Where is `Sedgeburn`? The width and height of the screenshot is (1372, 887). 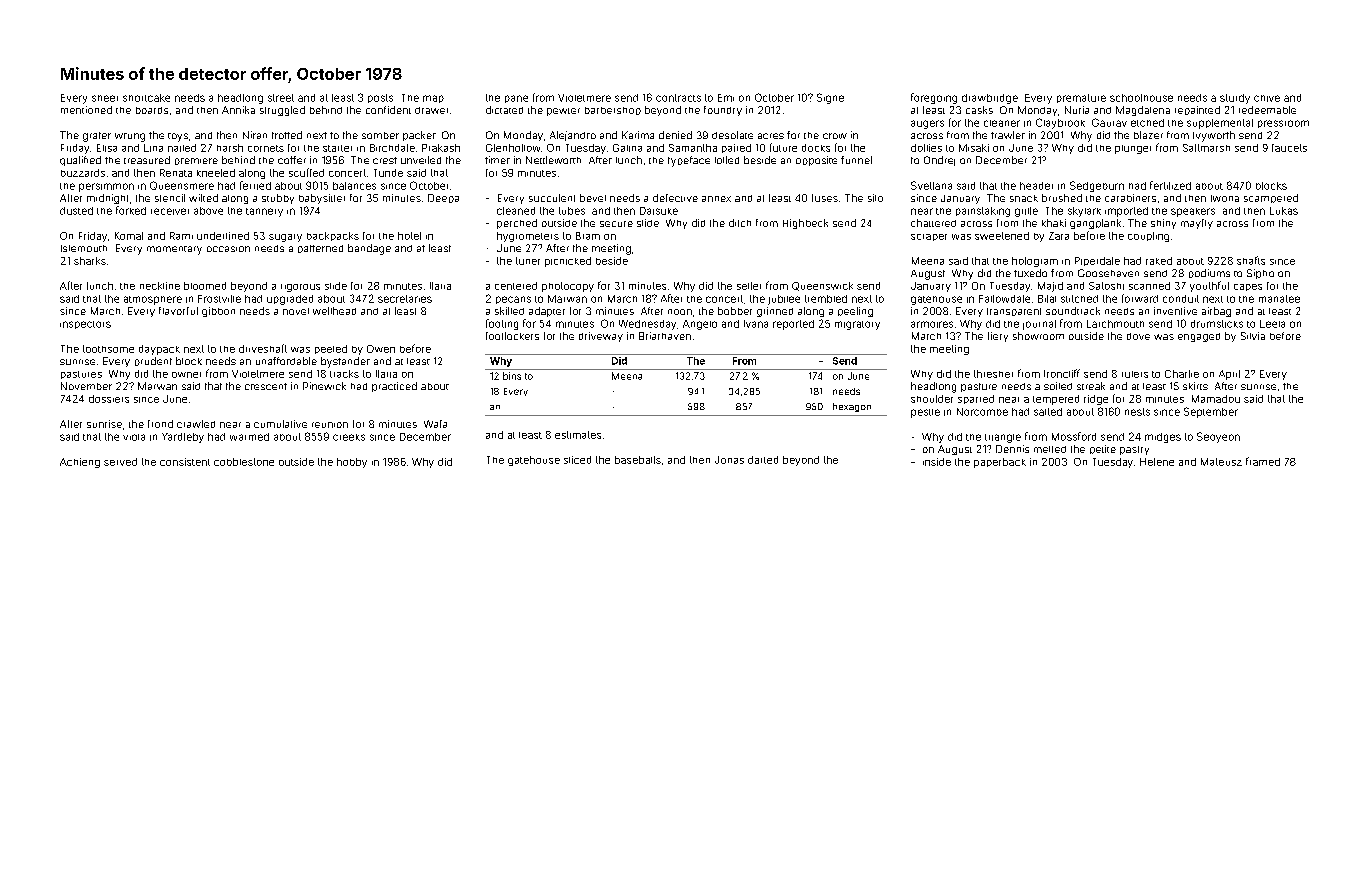
Sedgeburn is located at coordinates (1097, 186).
